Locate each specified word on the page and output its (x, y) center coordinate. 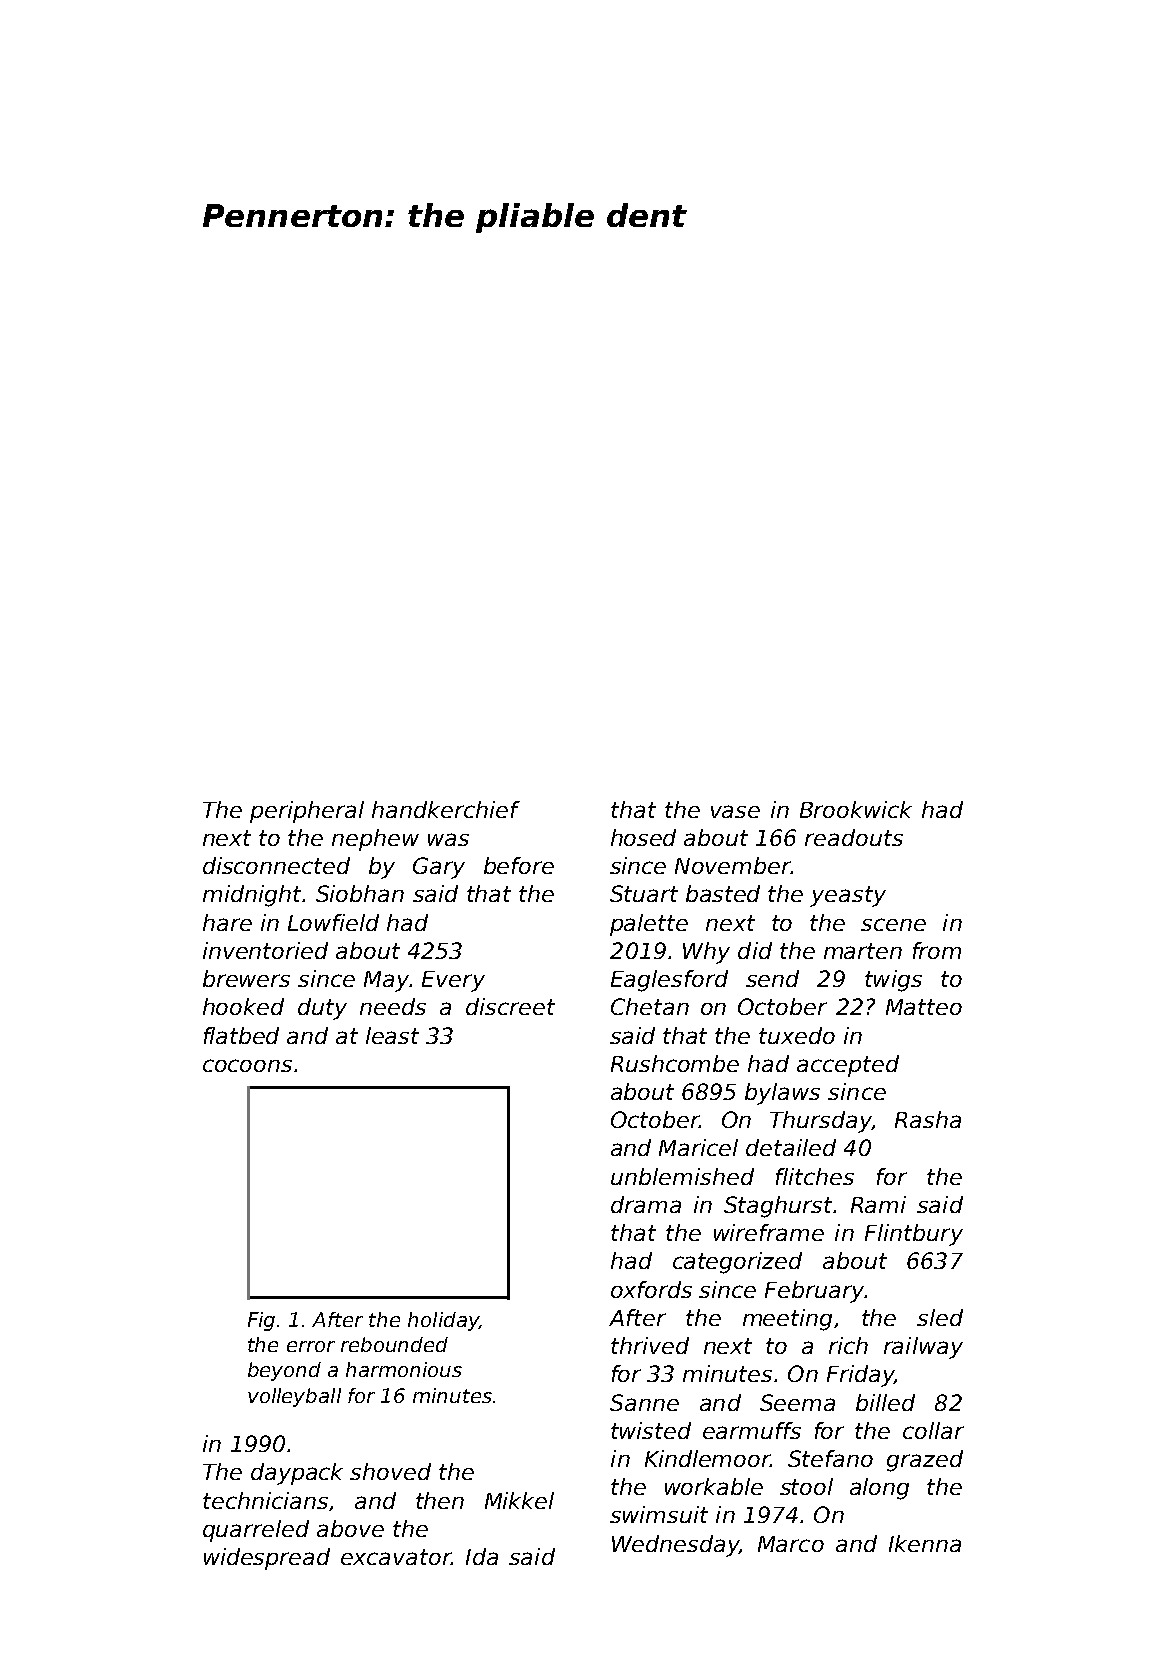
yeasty (848, 896)
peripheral (307, 812)
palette (649, 925)
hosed (643, 837)
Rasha (928, 1119)
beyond (284, 1371)
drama (646, 1204)
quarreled (256, 1531)
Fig (261, 1321)
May (386, 981)
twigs (893, 981)
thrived (650, 1345)
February (814, 1292)
